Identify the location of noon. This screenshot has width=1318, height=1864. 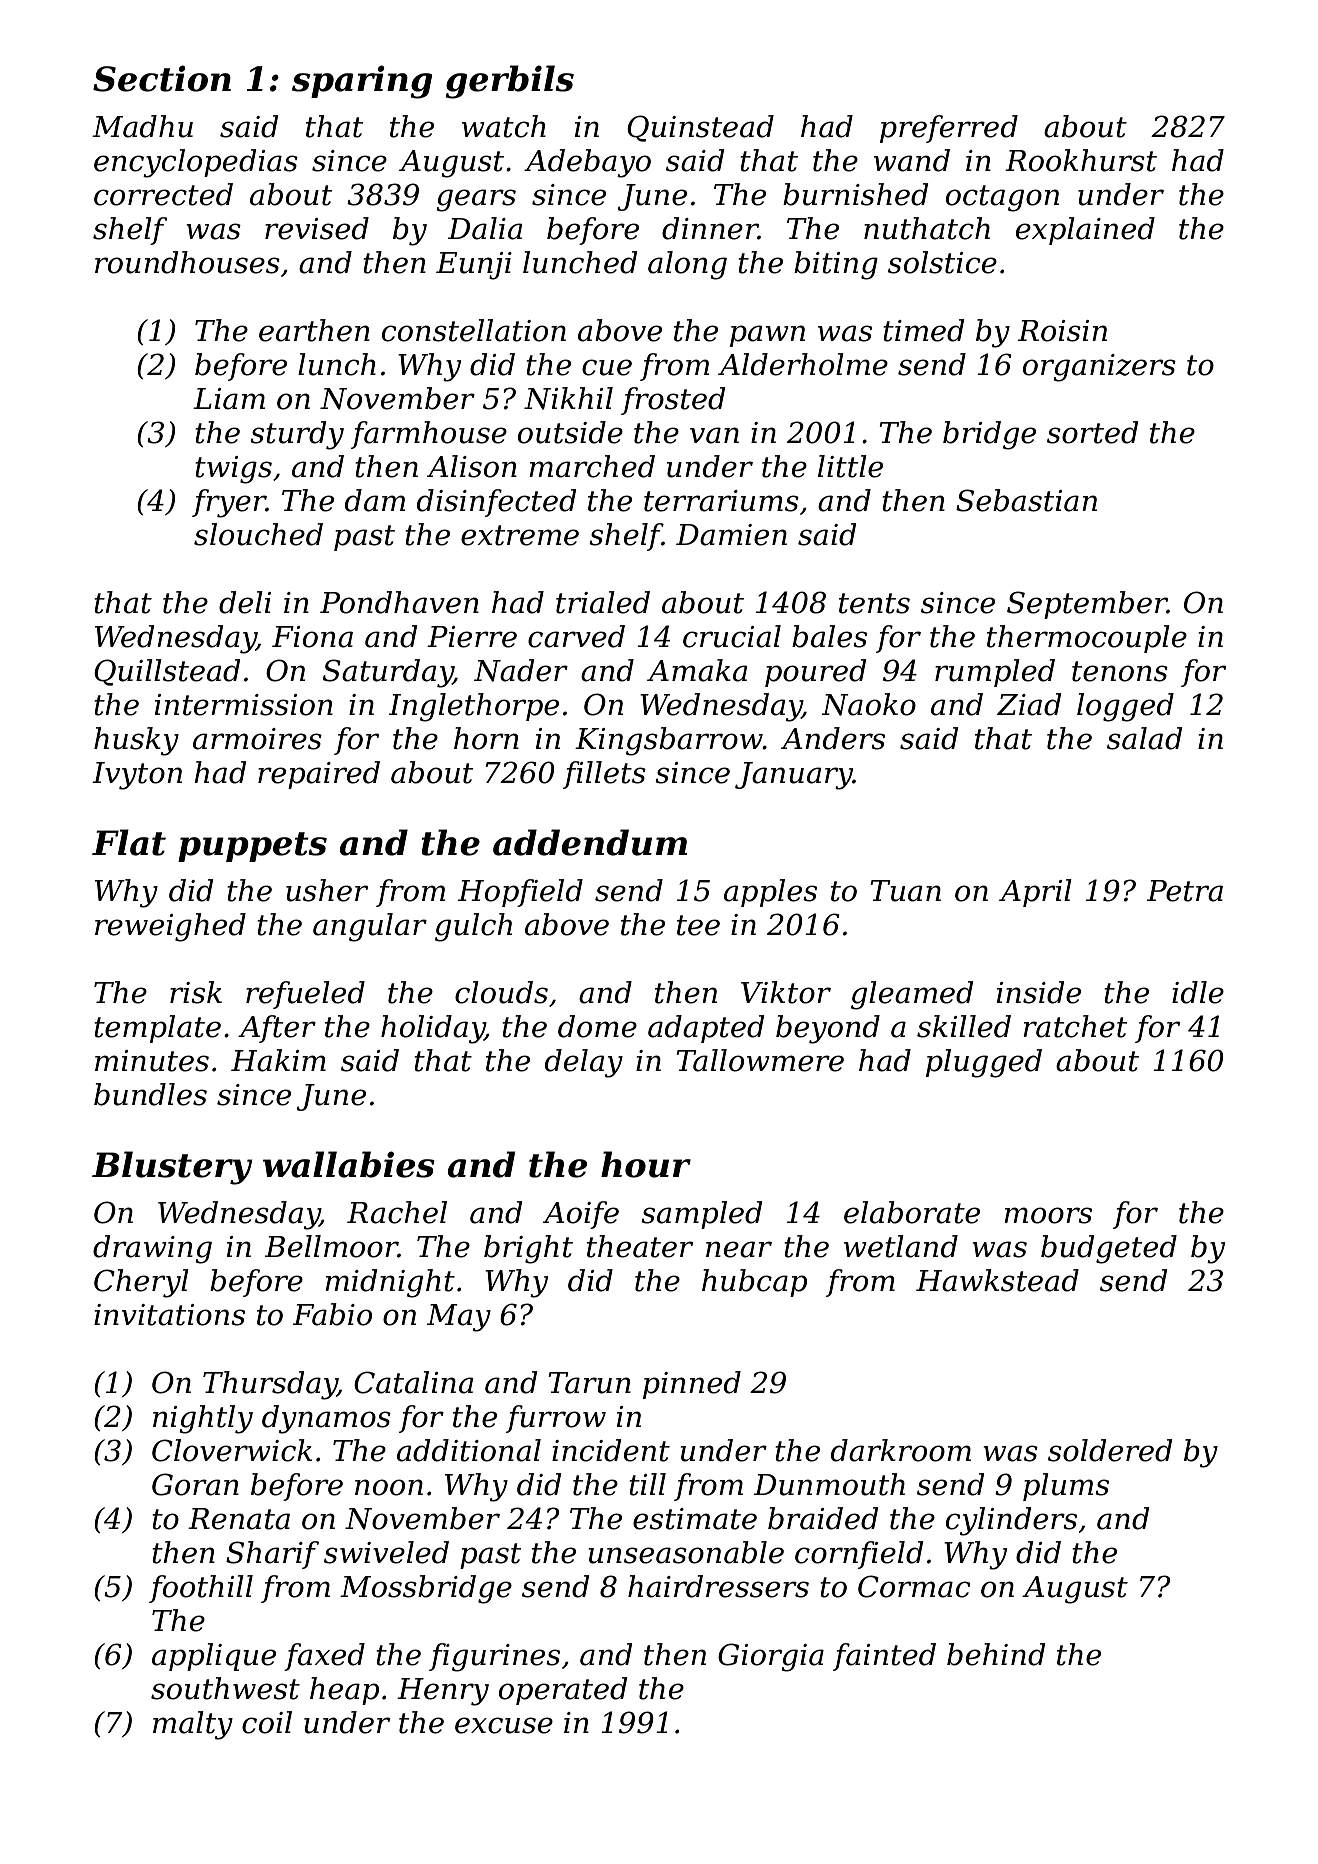
(389, 1487).
